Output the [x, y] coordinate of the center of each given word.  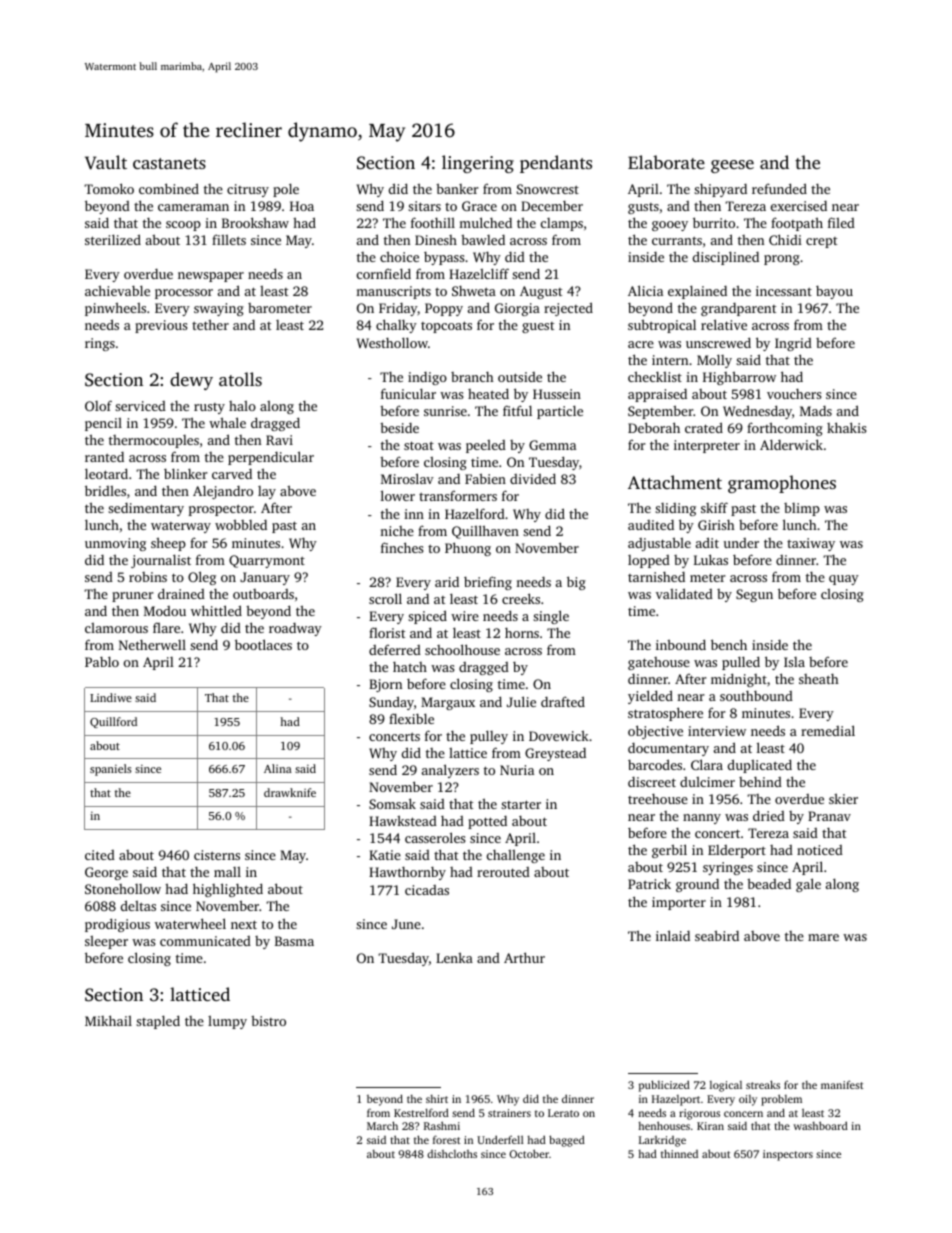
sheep [168, 544]
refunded [779, 188]
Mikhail [108, 1020]
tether [210, 324]
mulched [485, 222]
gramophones [782, 484]
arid [447, 582]
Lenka [454, 957]
